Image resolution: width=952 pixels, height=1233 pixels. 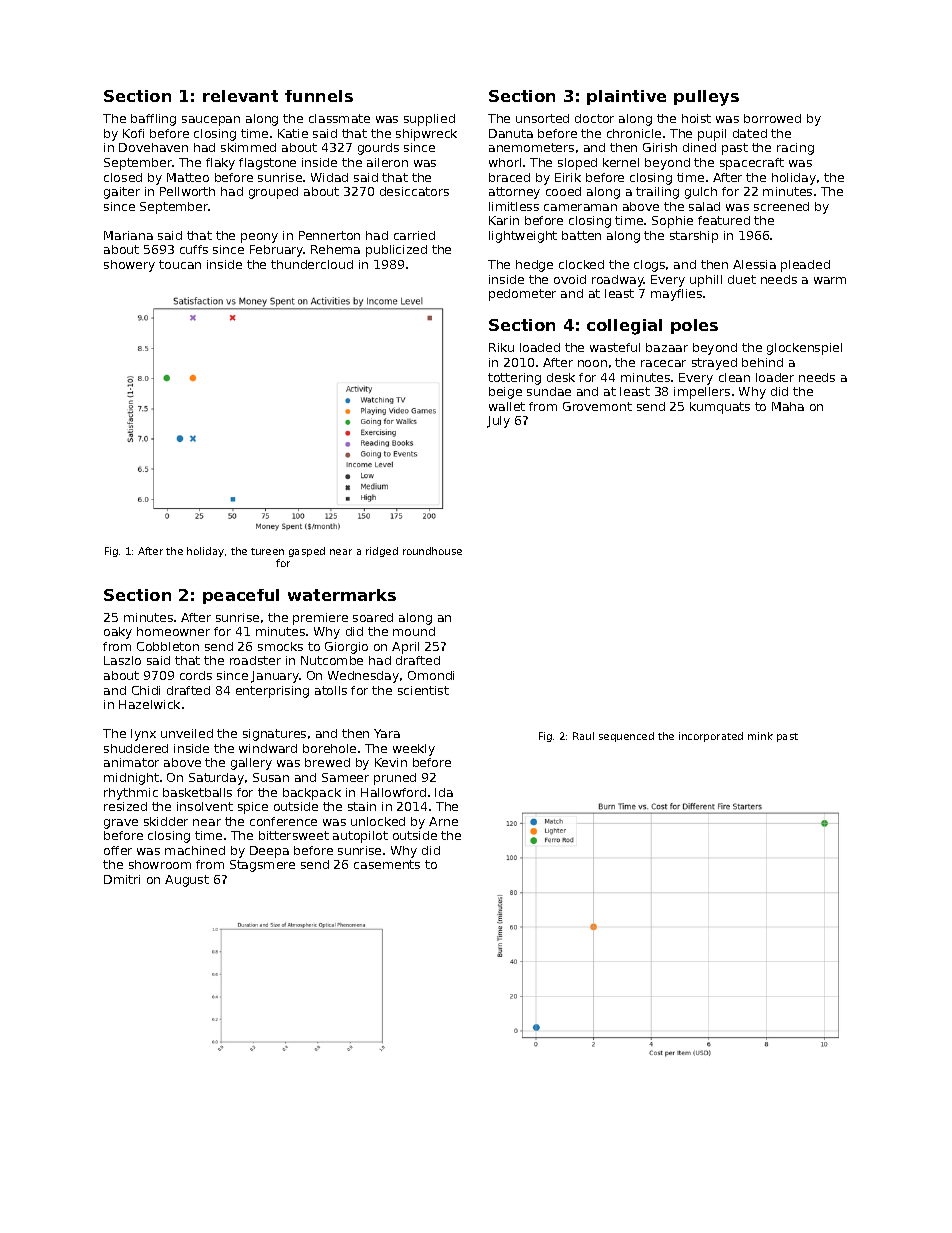 What do you see at coordinates (432, 551) in the image?
I see `roundhouse` at bounding box center [432, 551].
